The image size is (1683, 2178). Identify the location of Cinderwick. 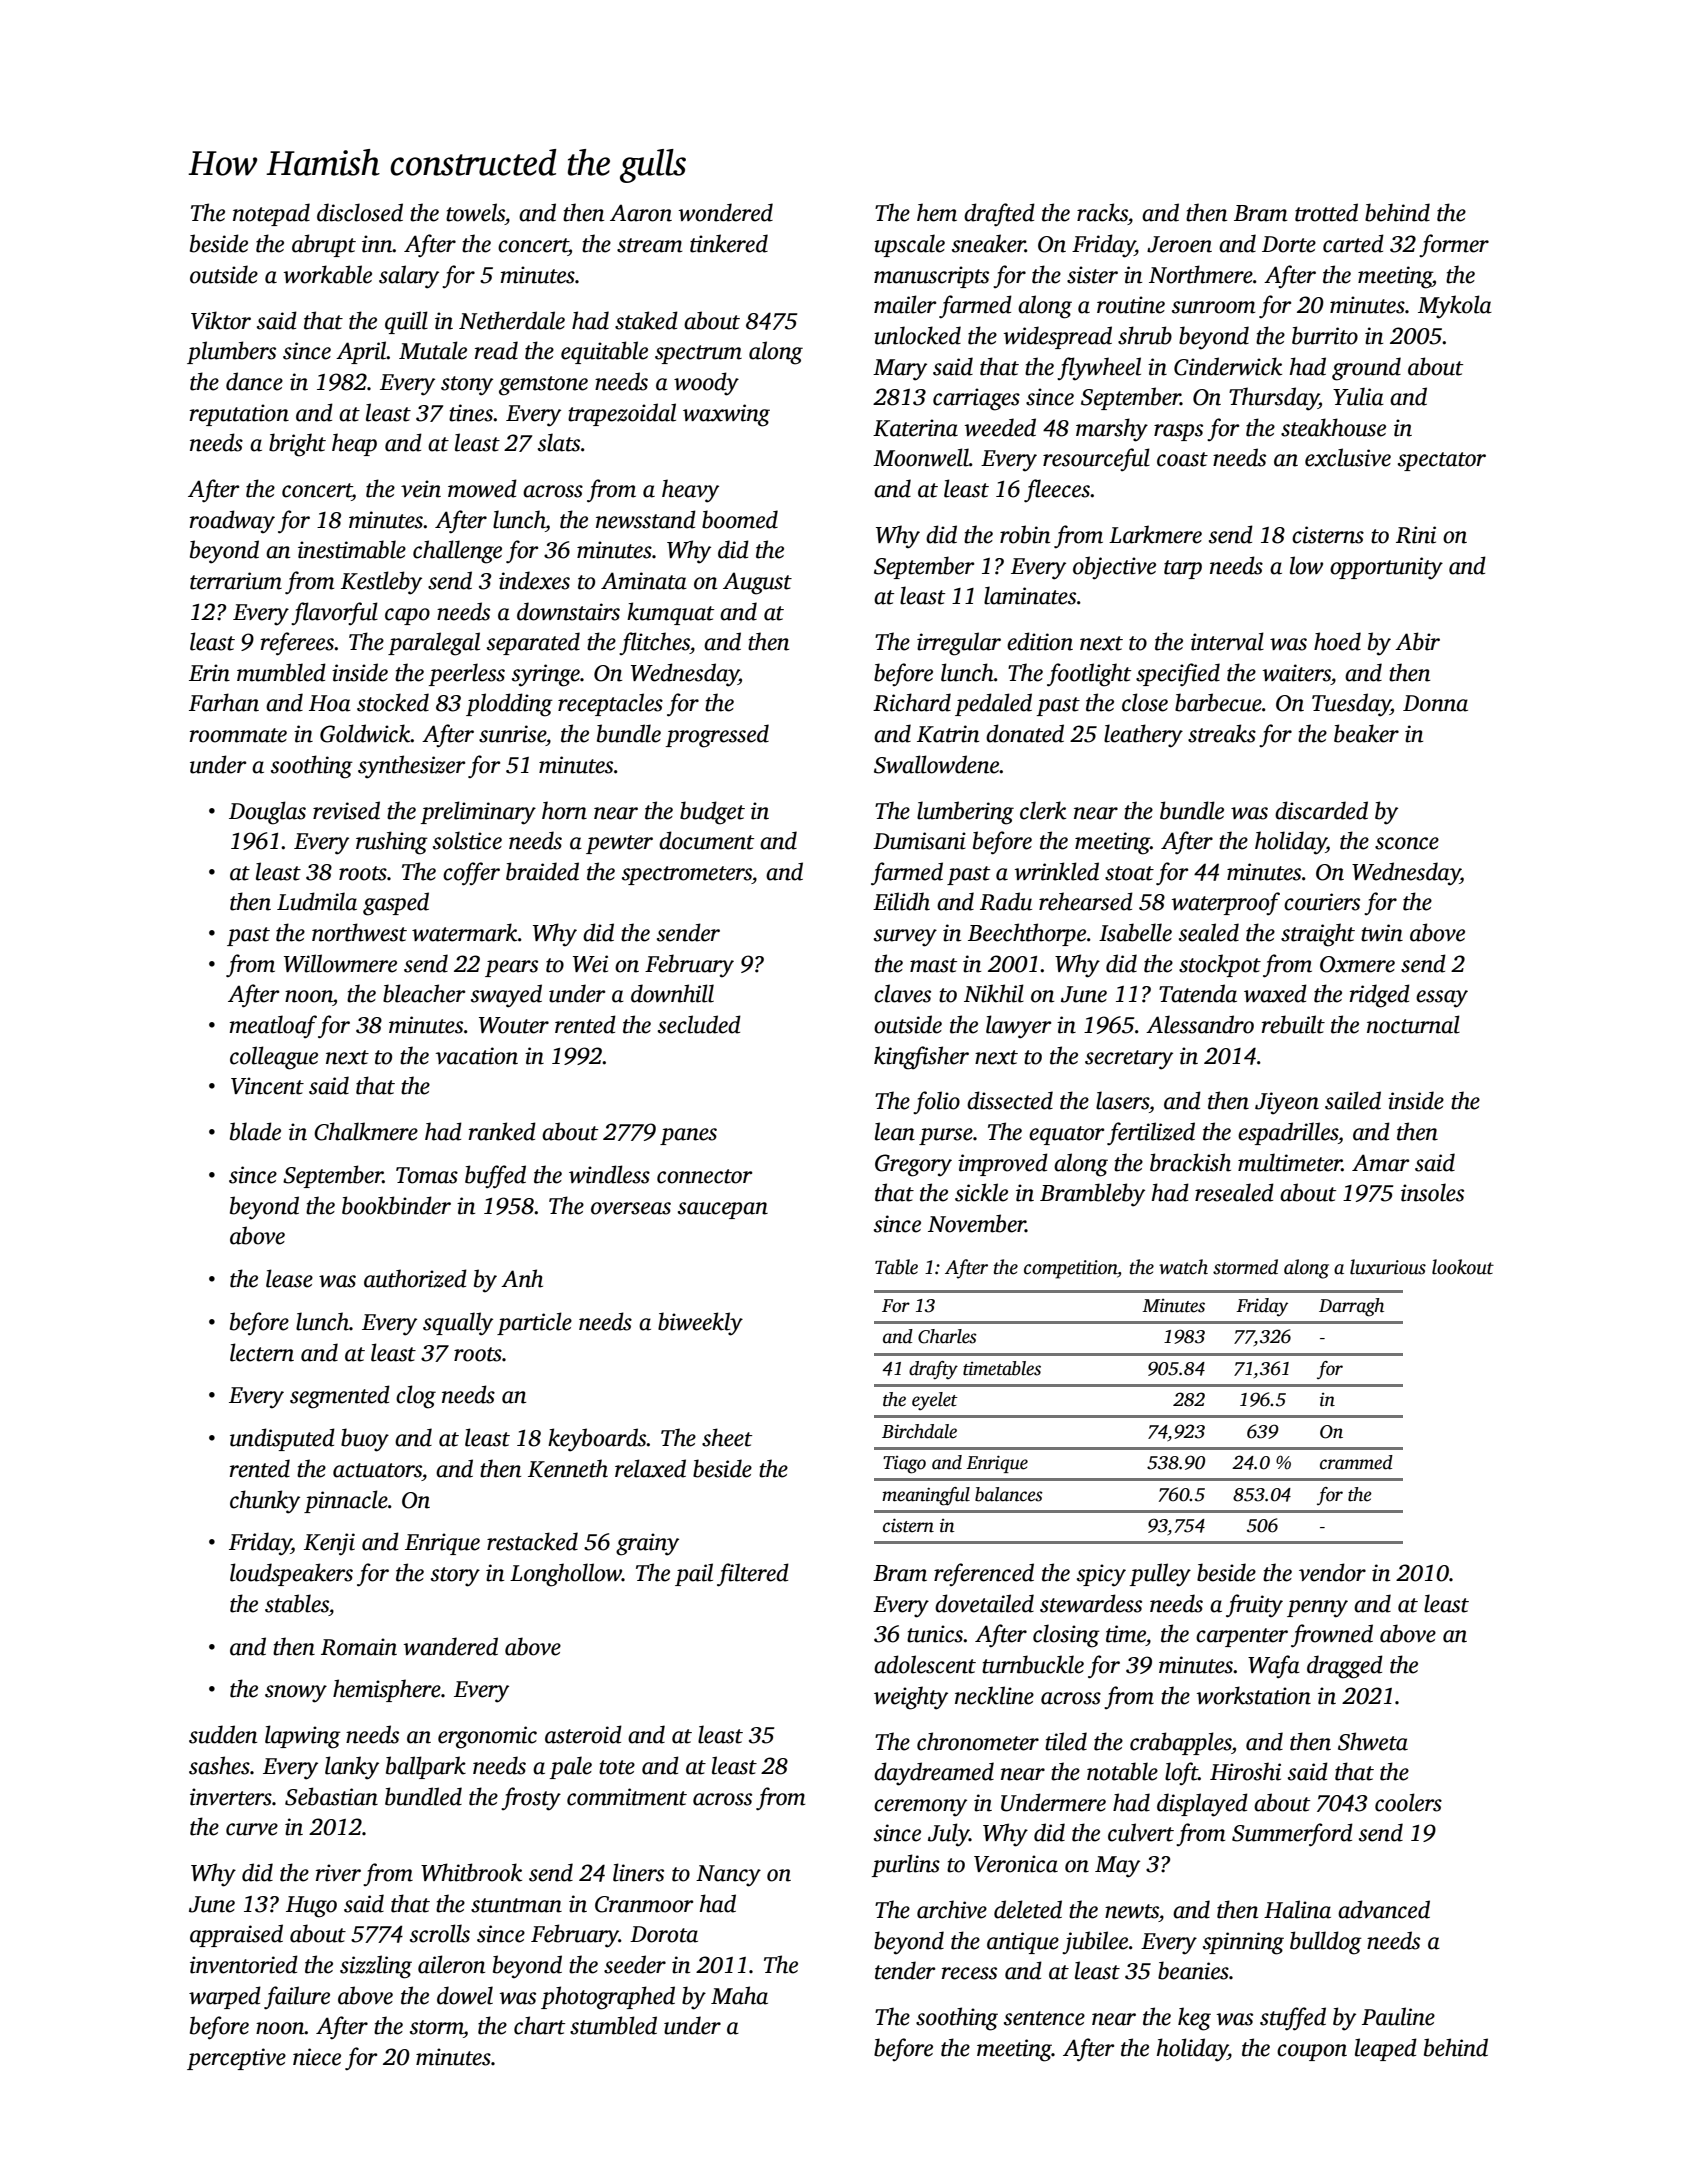
(1228, 366).
